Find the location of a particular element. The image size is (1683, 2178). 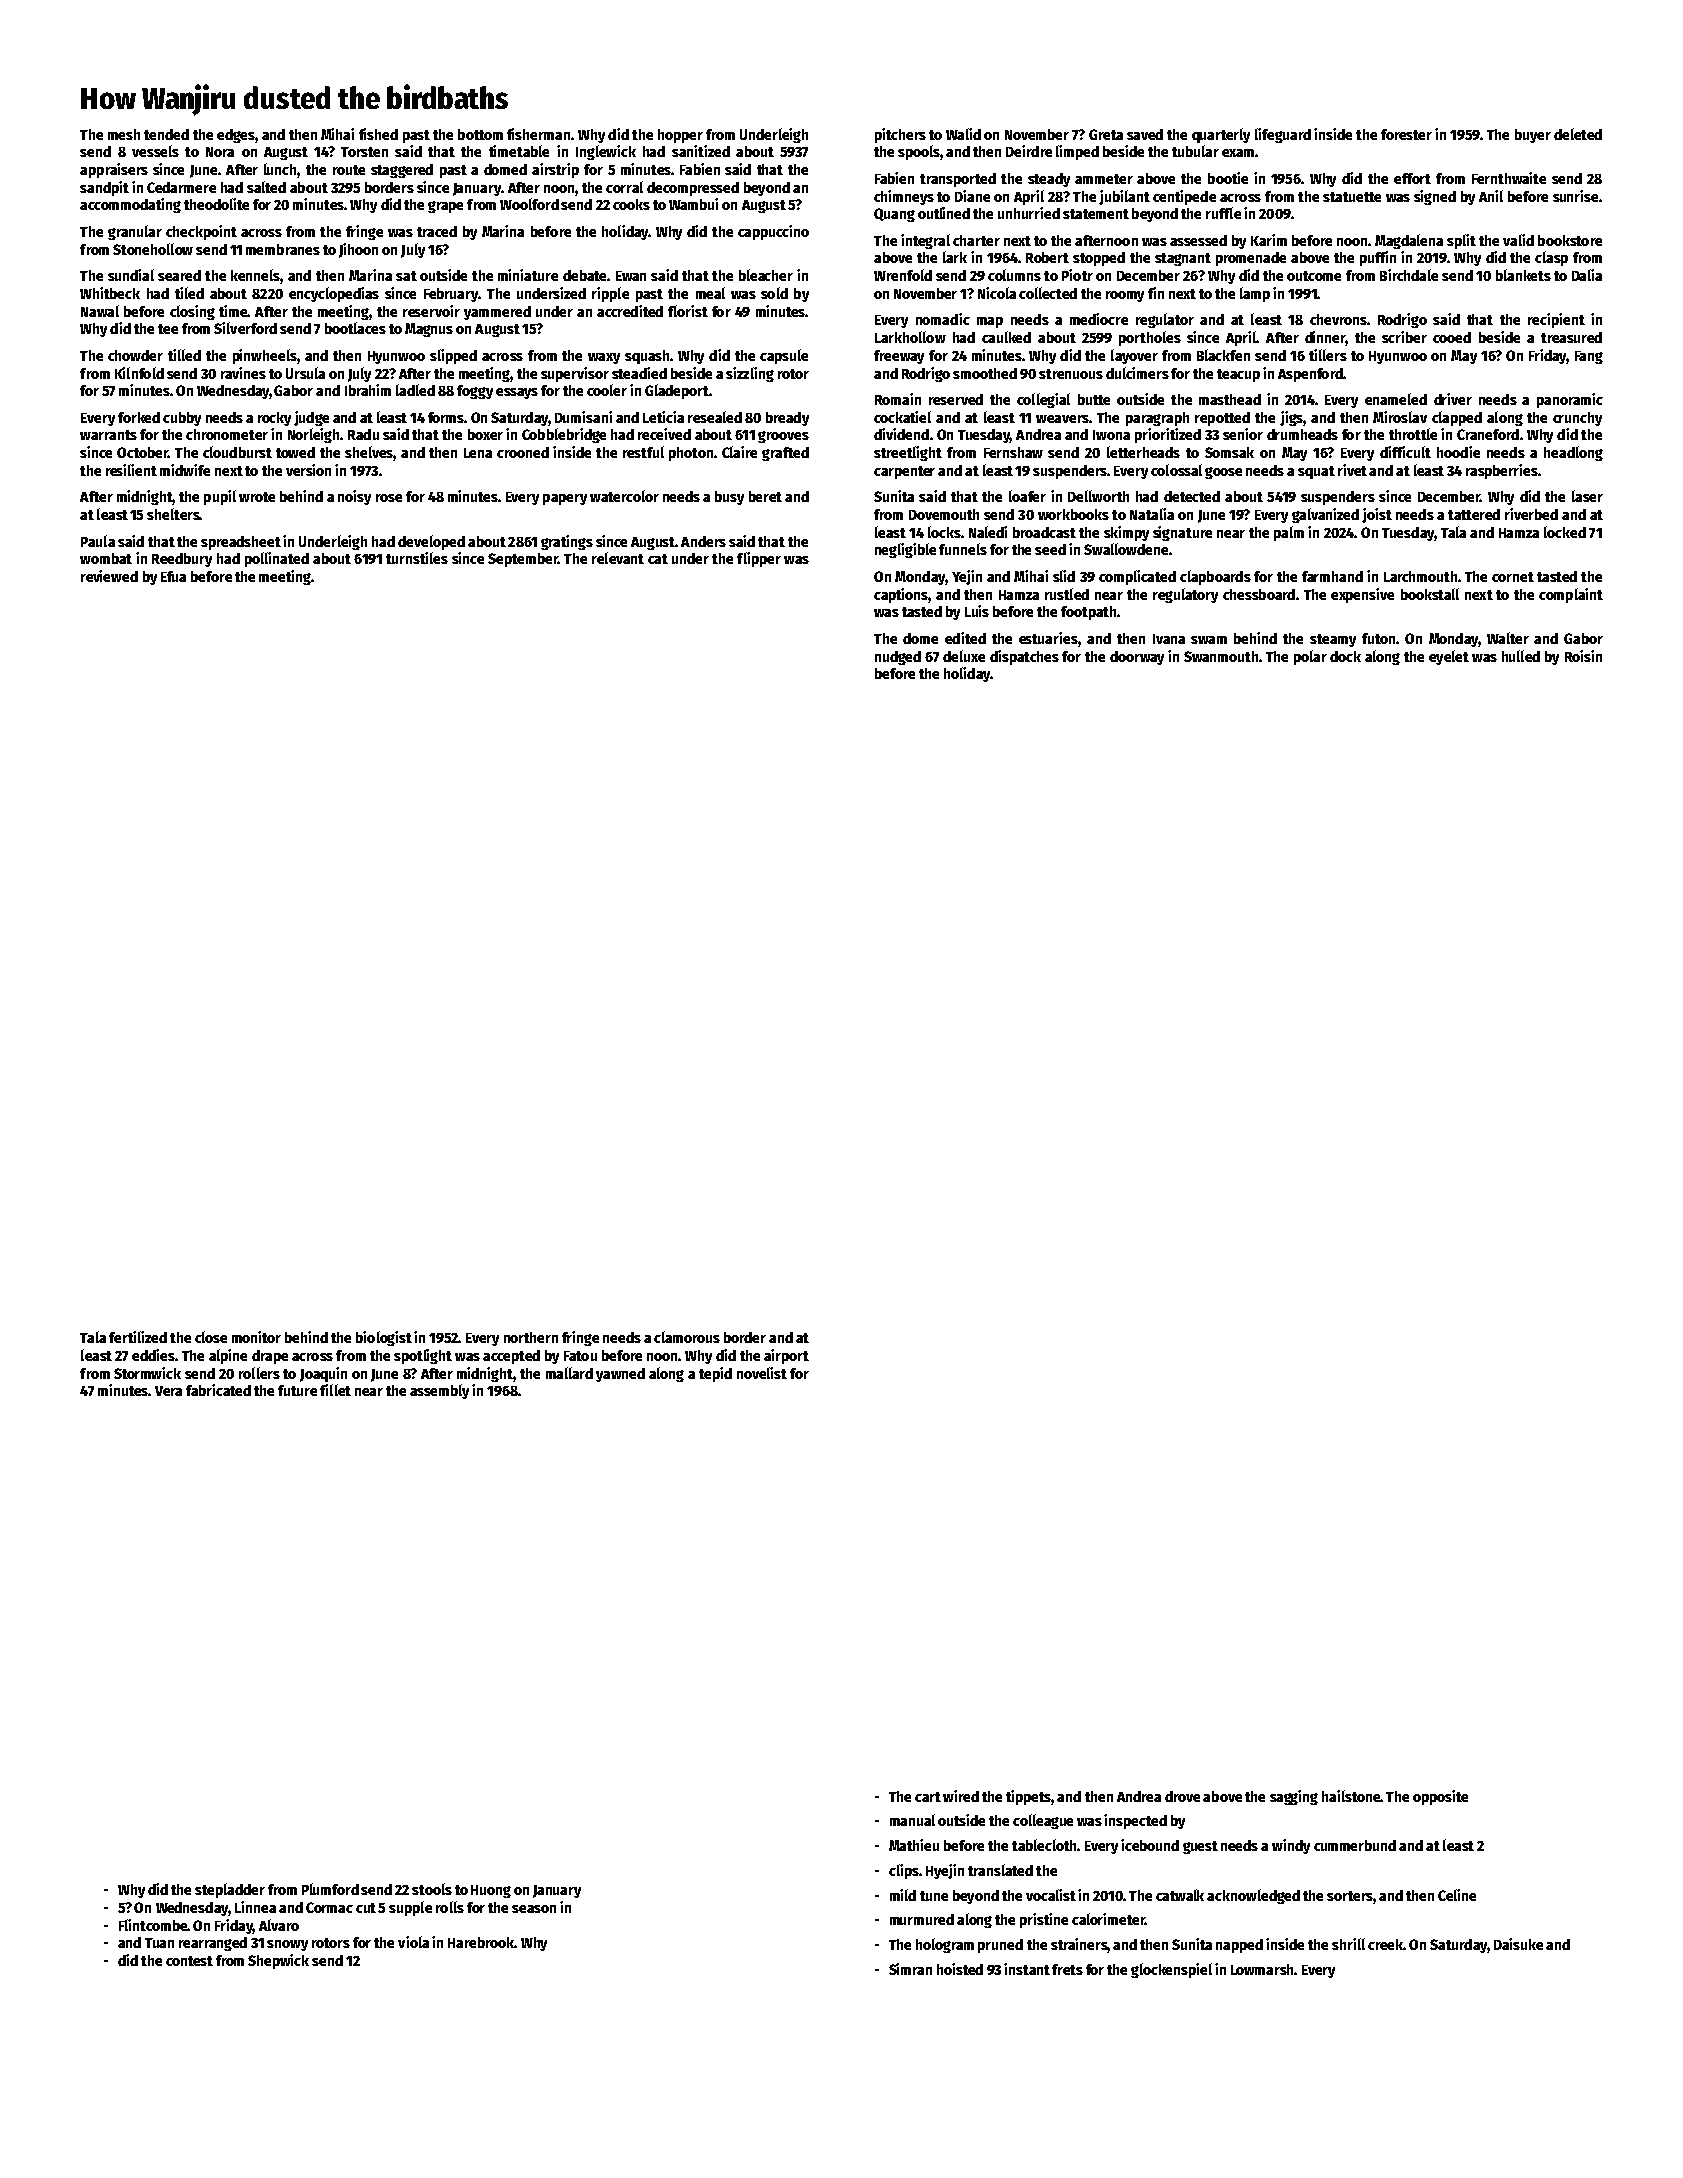

Daisuke is located at coordinates (1518, 1944).
